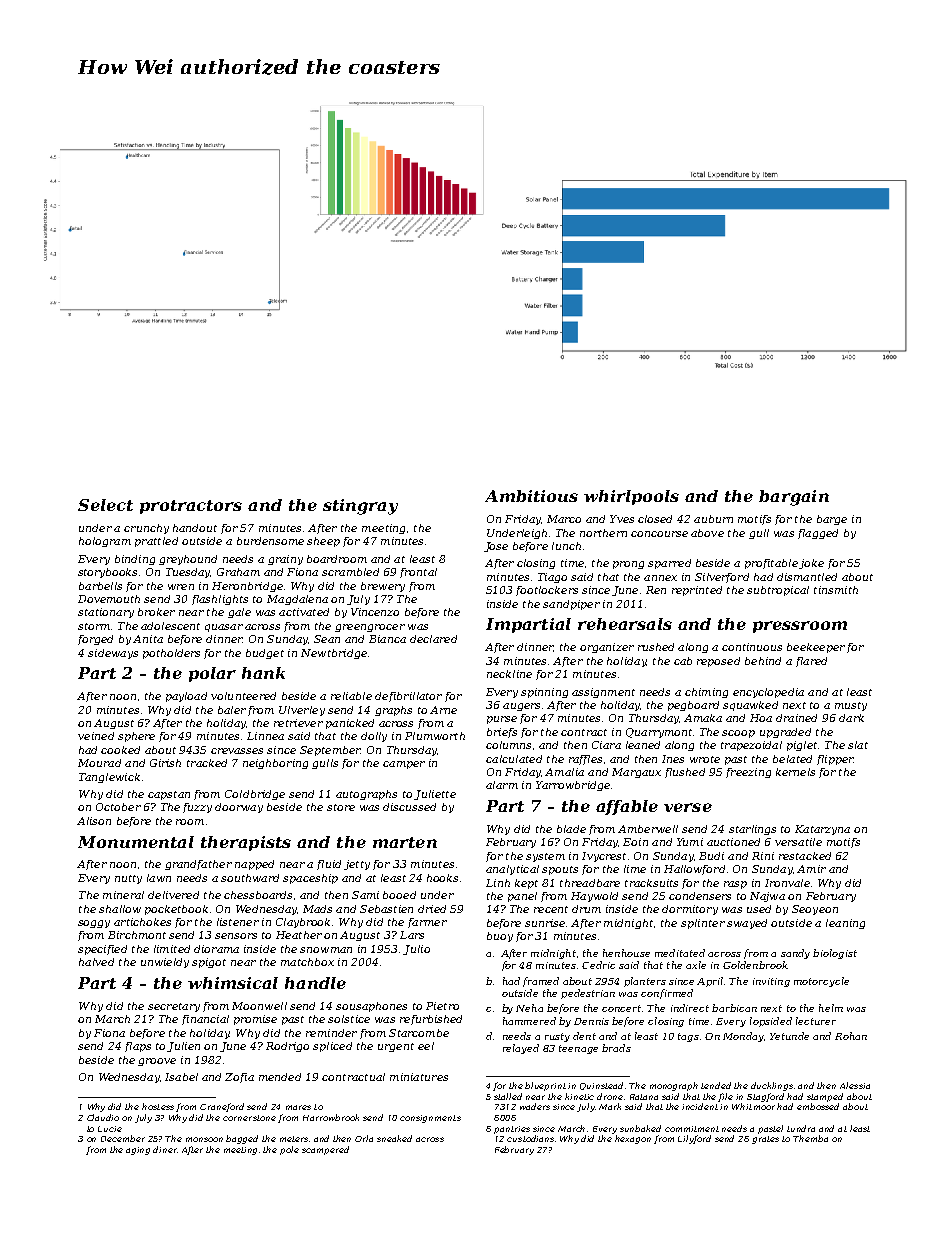  Describe the element at coordinates (508, 1096) in the screenshot. I see `stalled` at that location.
